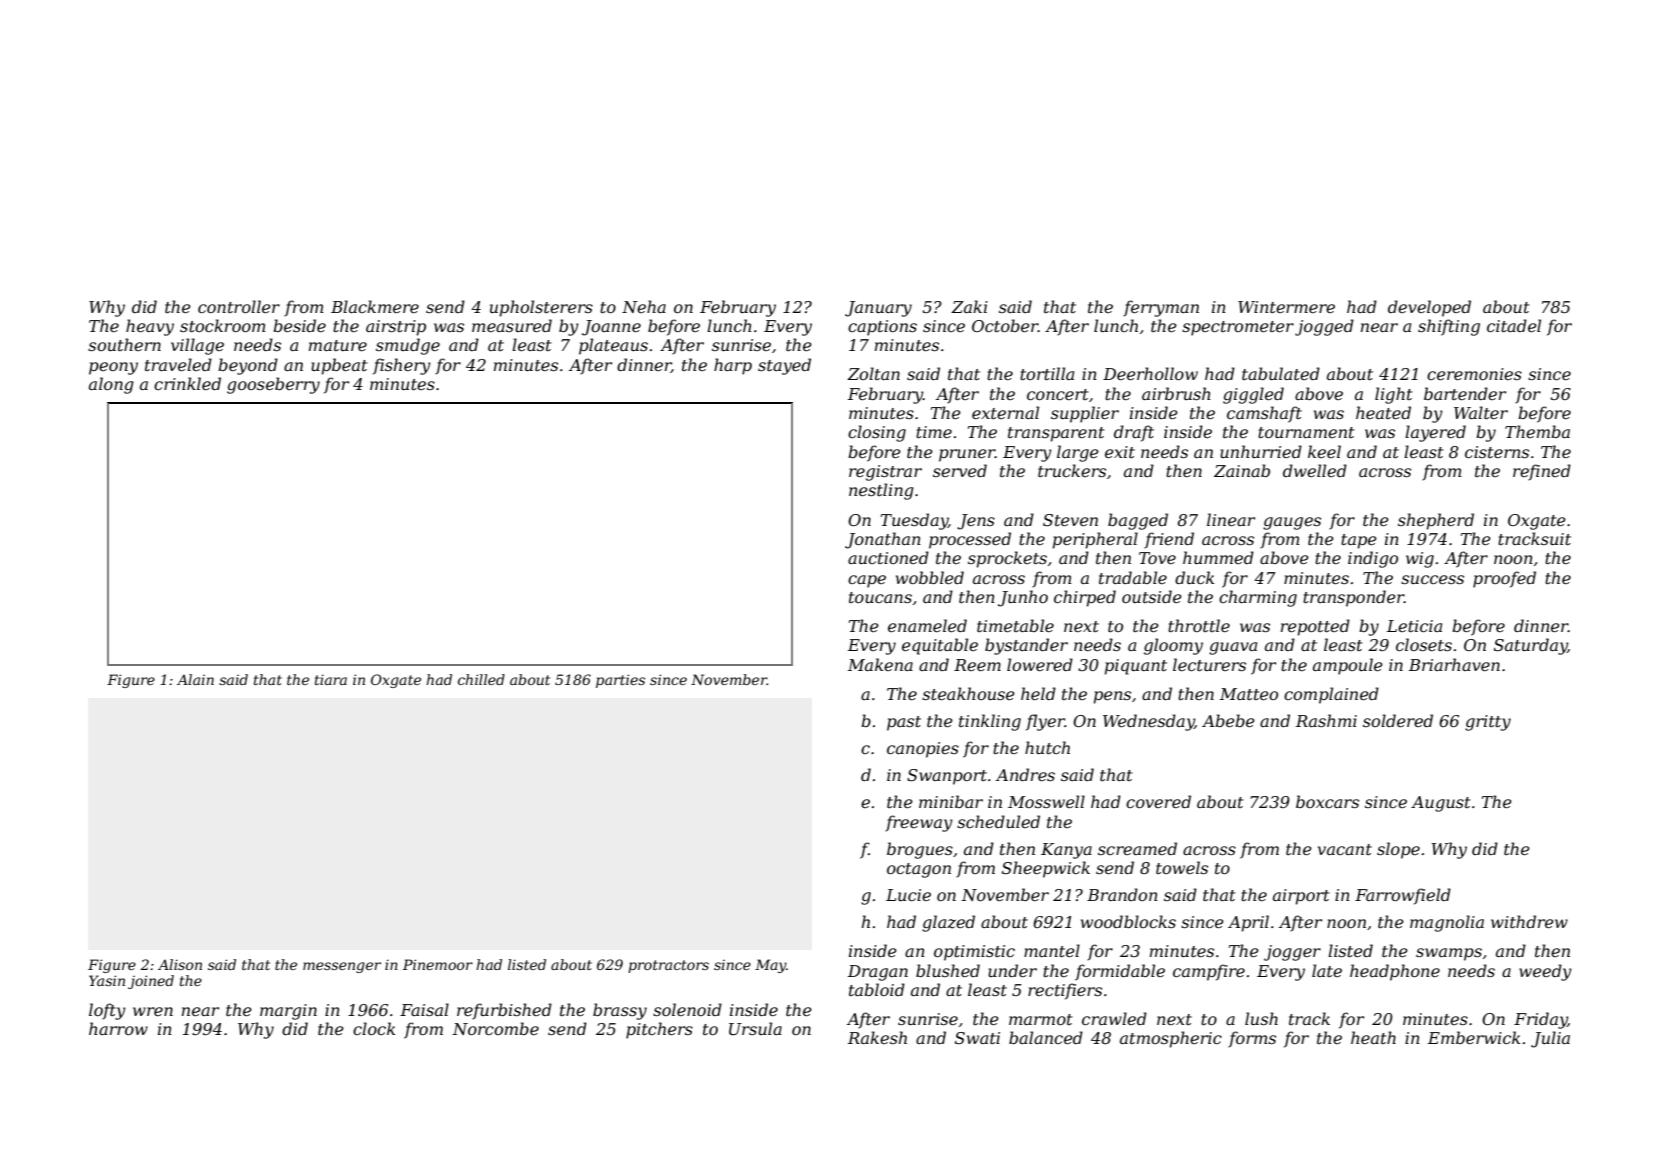 Image resolution: width=1660 pixels, height=1174 pixels. What do you see at coordinates (150, 327) in the screenshot?
I see `heavy` at bounding box center [150, 327].
